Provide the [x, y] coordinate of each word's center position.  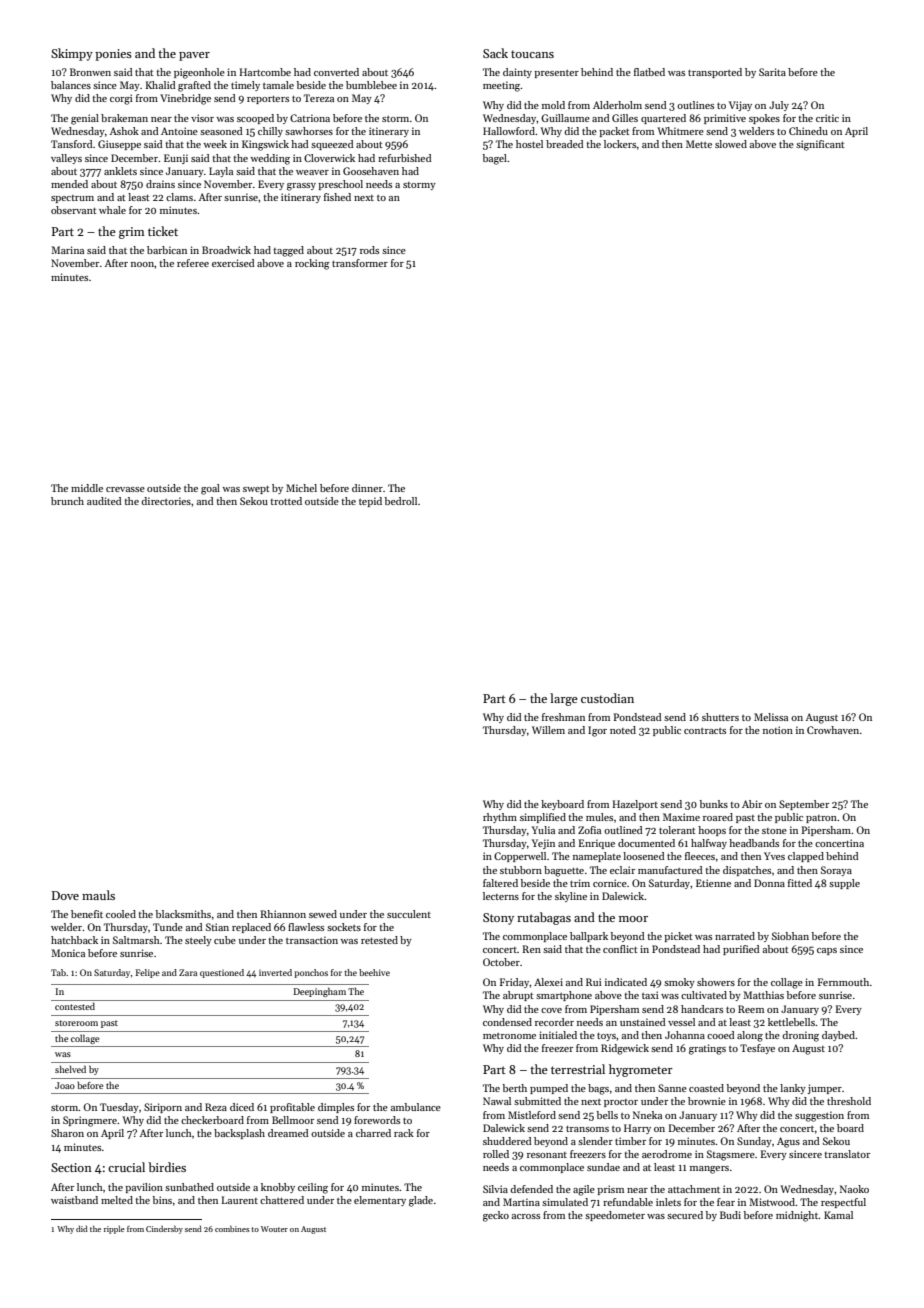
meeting [502, 86]
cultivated [704, 995]
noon [143, 264]
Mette [699, 144]
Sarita [772, 72]
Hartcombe [265, 72]
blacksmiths [183, 914]
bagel [495, 159]
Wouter [274, 1229]
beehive [374, 972]
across [526, 1216]
